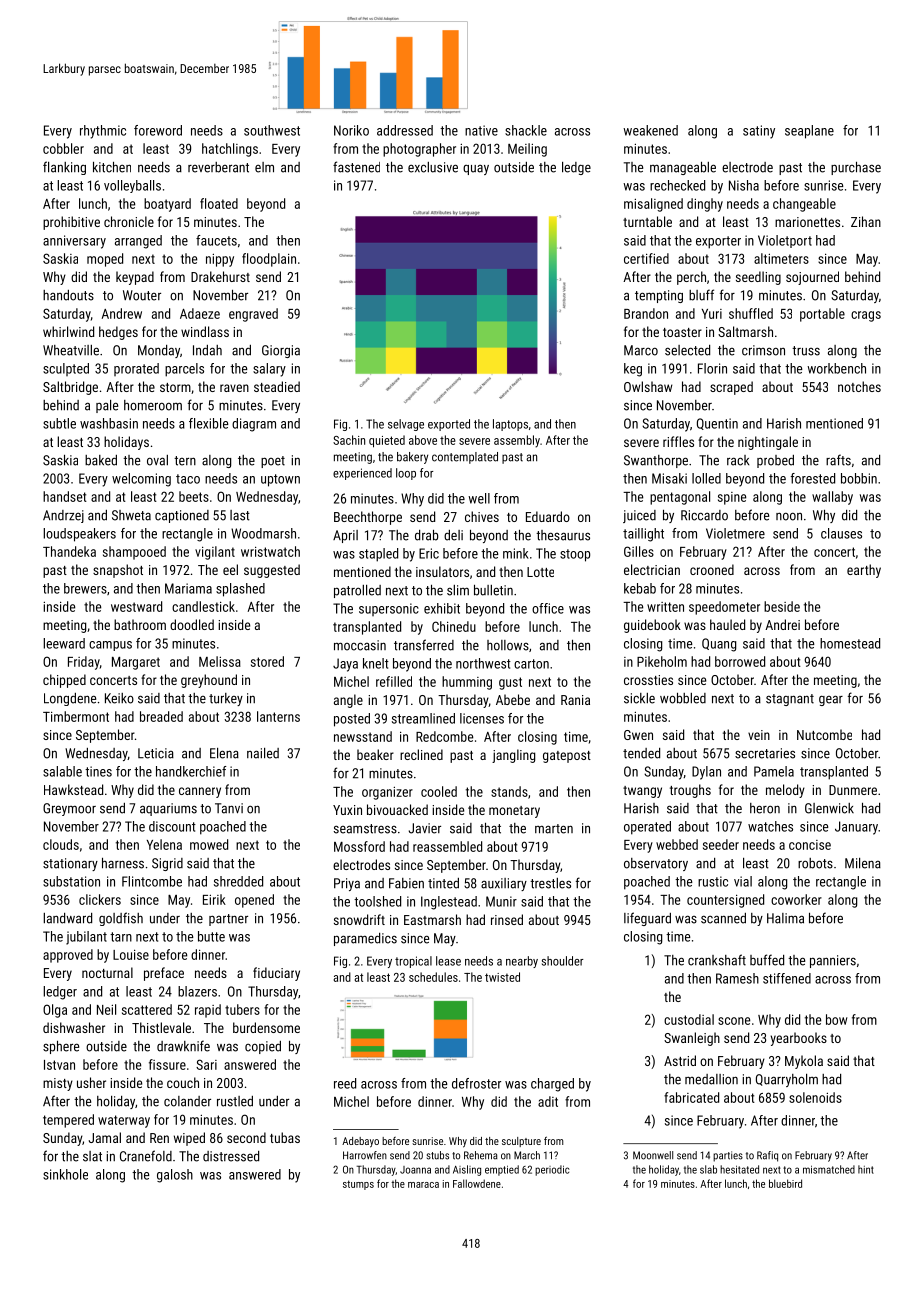 The image size is (924, 1308). I want to click on shackle, so click(526, 130).
